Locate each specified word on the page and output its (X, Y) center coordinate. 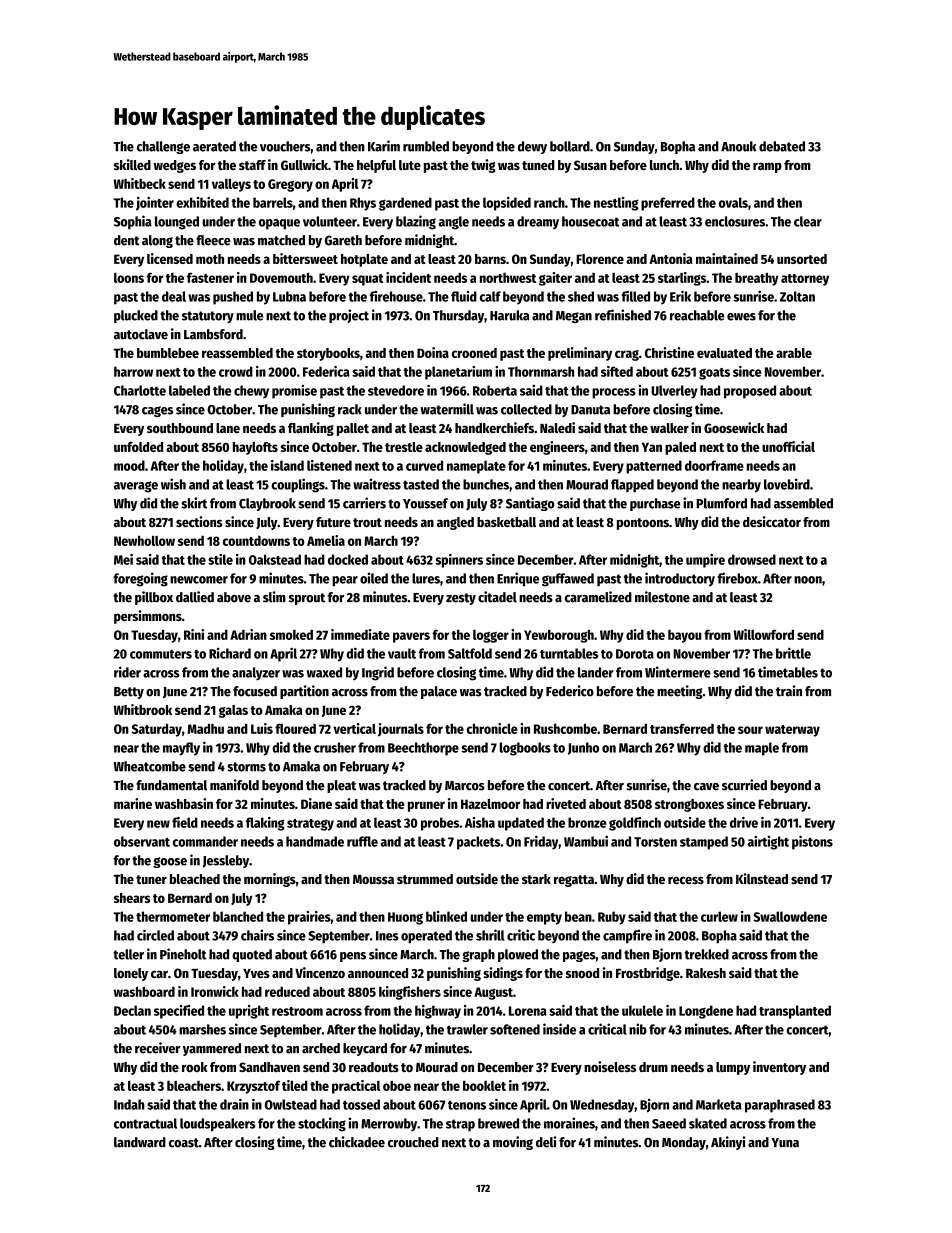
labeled (189, 390)
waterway (792, 731)
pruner (426, 806)
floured (295, 728)
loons (129, 278)
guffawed (568, 580)
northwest (508, 278)
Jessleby (225, 861)
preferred (668, 204)
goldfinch (635, 824)
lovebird (787, 484)
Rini (194, 634)
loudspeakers (218, 1125)
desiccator (772, 521)
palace (439, 692)
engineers (557, 448)
